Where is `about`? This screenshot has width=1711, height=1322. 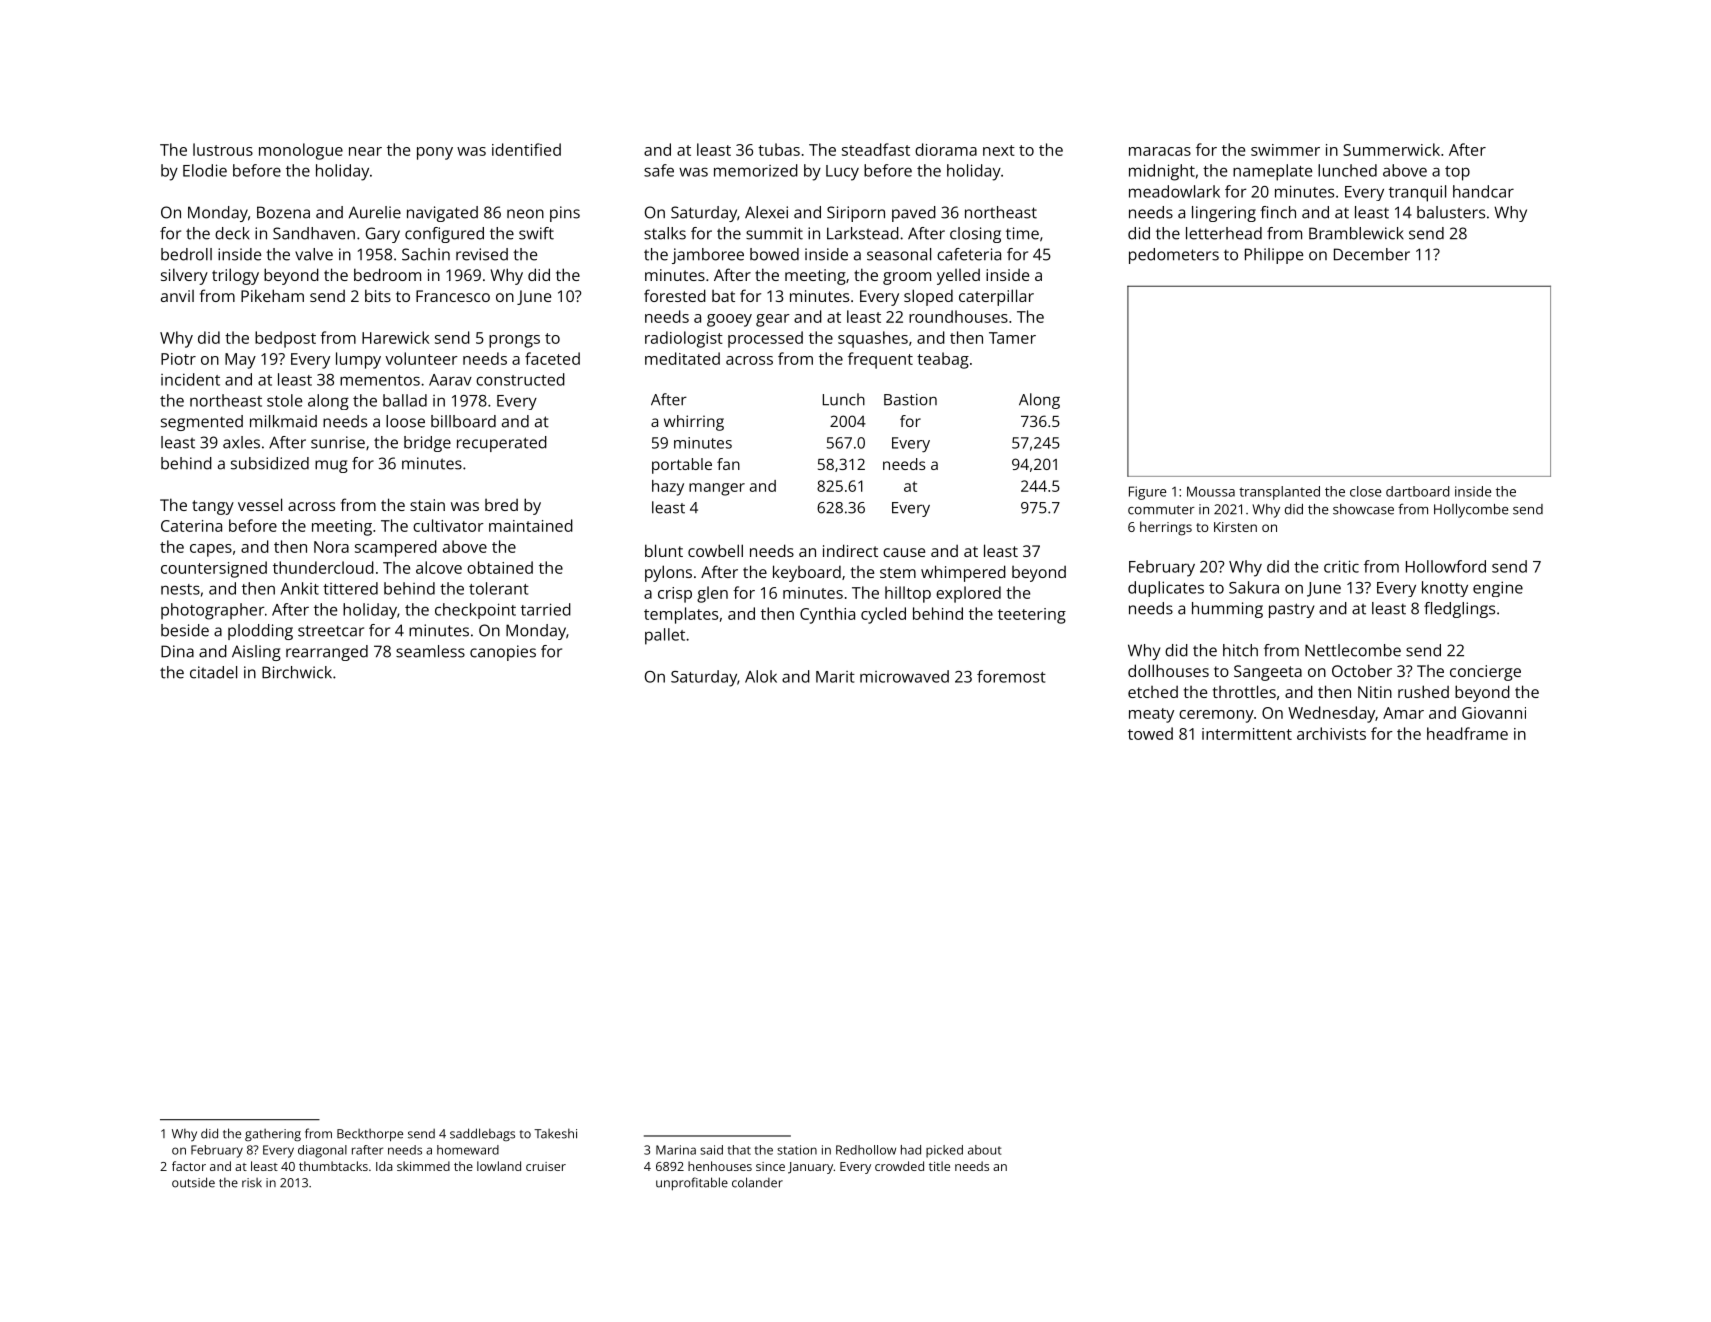
about is located at coordinates (984, 1150).
